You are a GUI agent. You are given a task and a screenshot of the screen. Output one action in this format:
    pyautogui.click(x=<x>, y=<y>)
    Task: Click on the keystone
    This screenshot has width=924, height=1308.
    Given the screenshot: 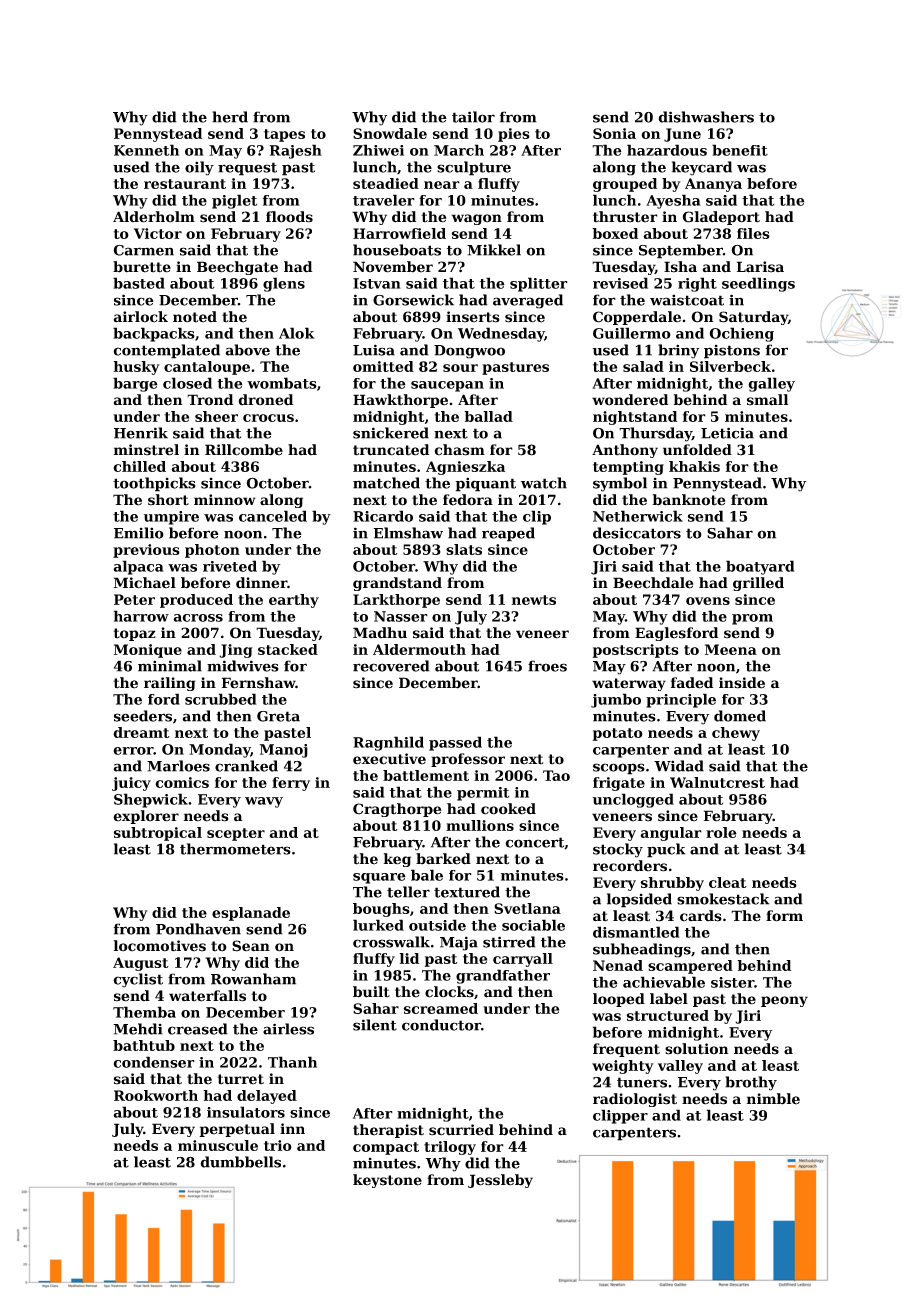 What is the action you would take?
    pyautogui.click(x=387, y=1181)
